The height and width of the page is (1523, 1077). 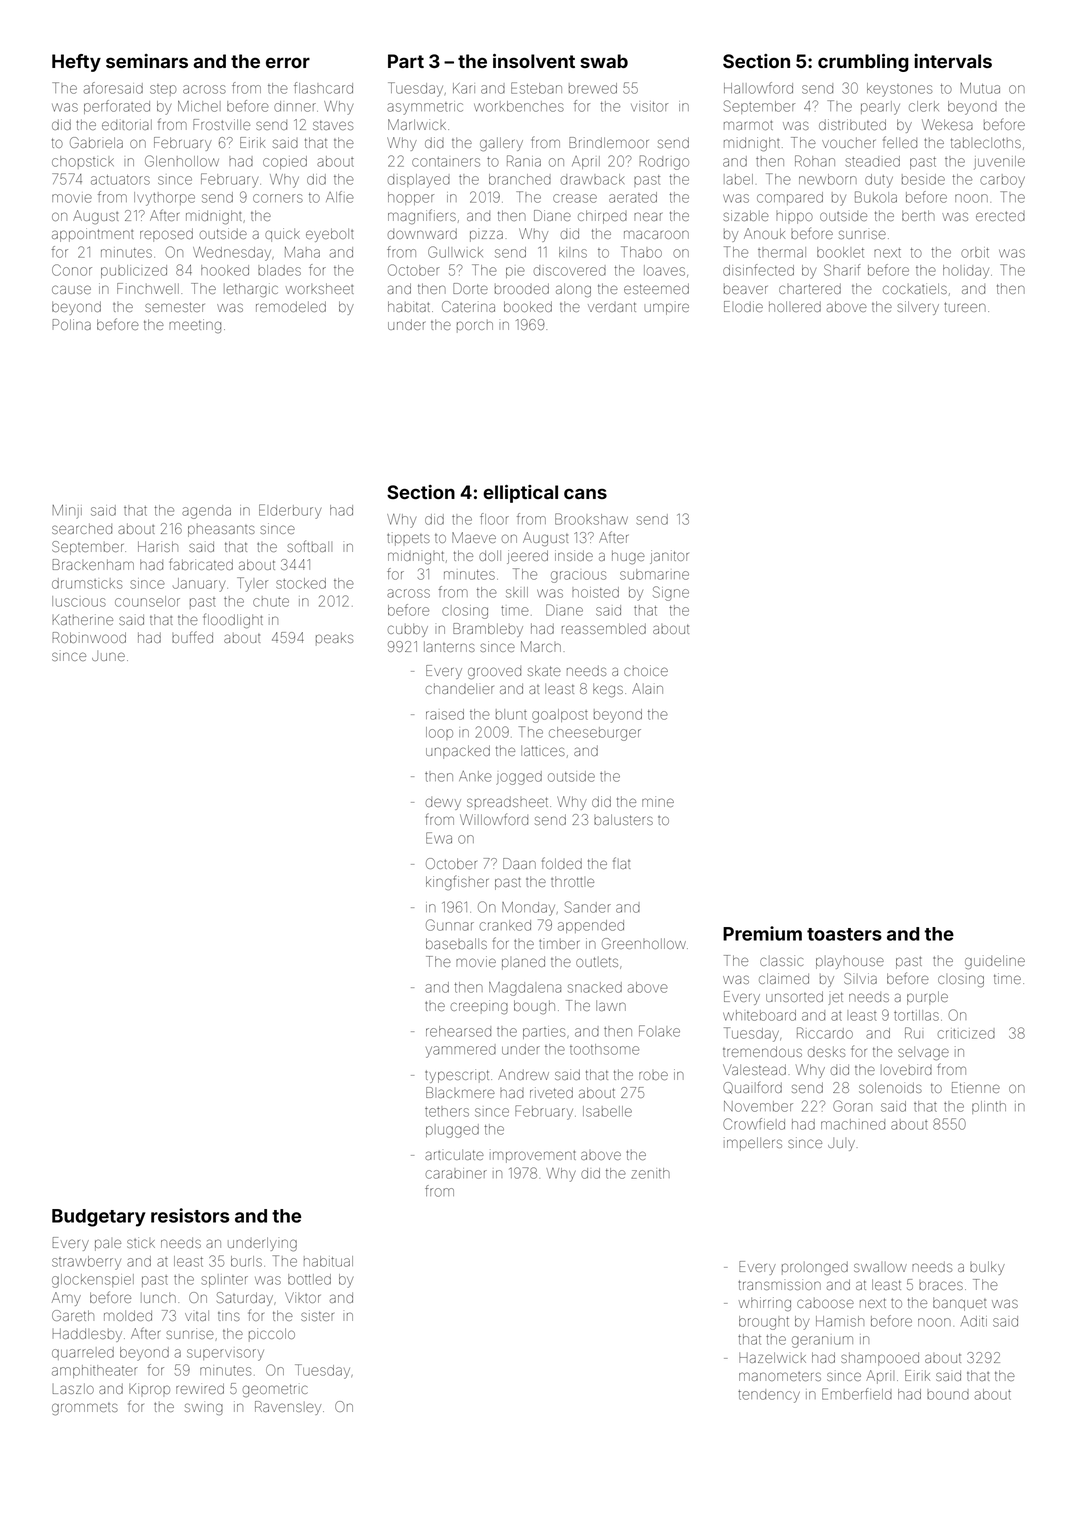 I want to click on amphitheater, so click(x=95, y=1371).
